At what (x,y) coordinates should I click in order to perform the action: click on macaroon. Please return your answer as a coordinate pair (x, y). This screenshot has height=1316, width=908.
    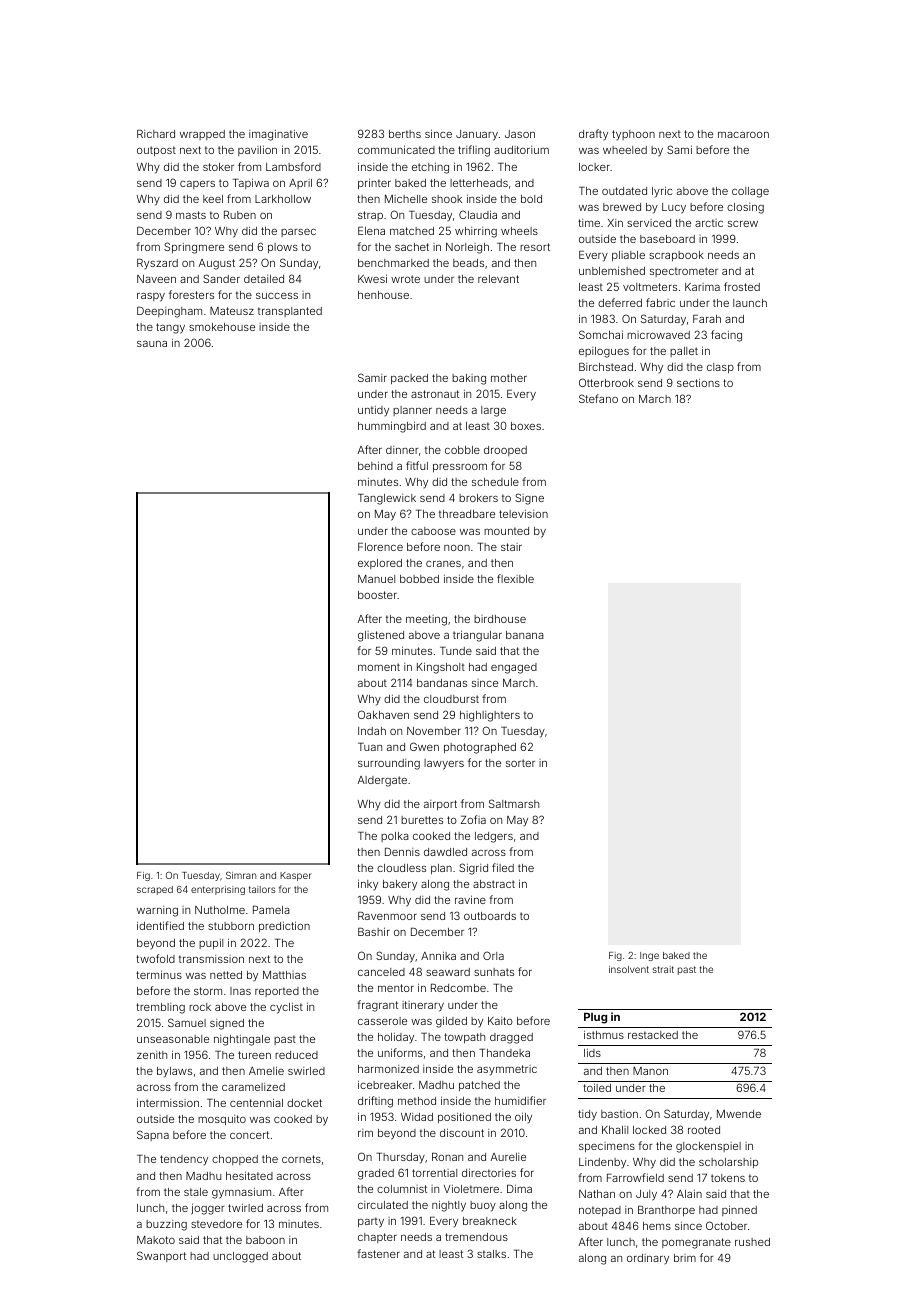
    Looking at the image, I should click on (743, 134).
